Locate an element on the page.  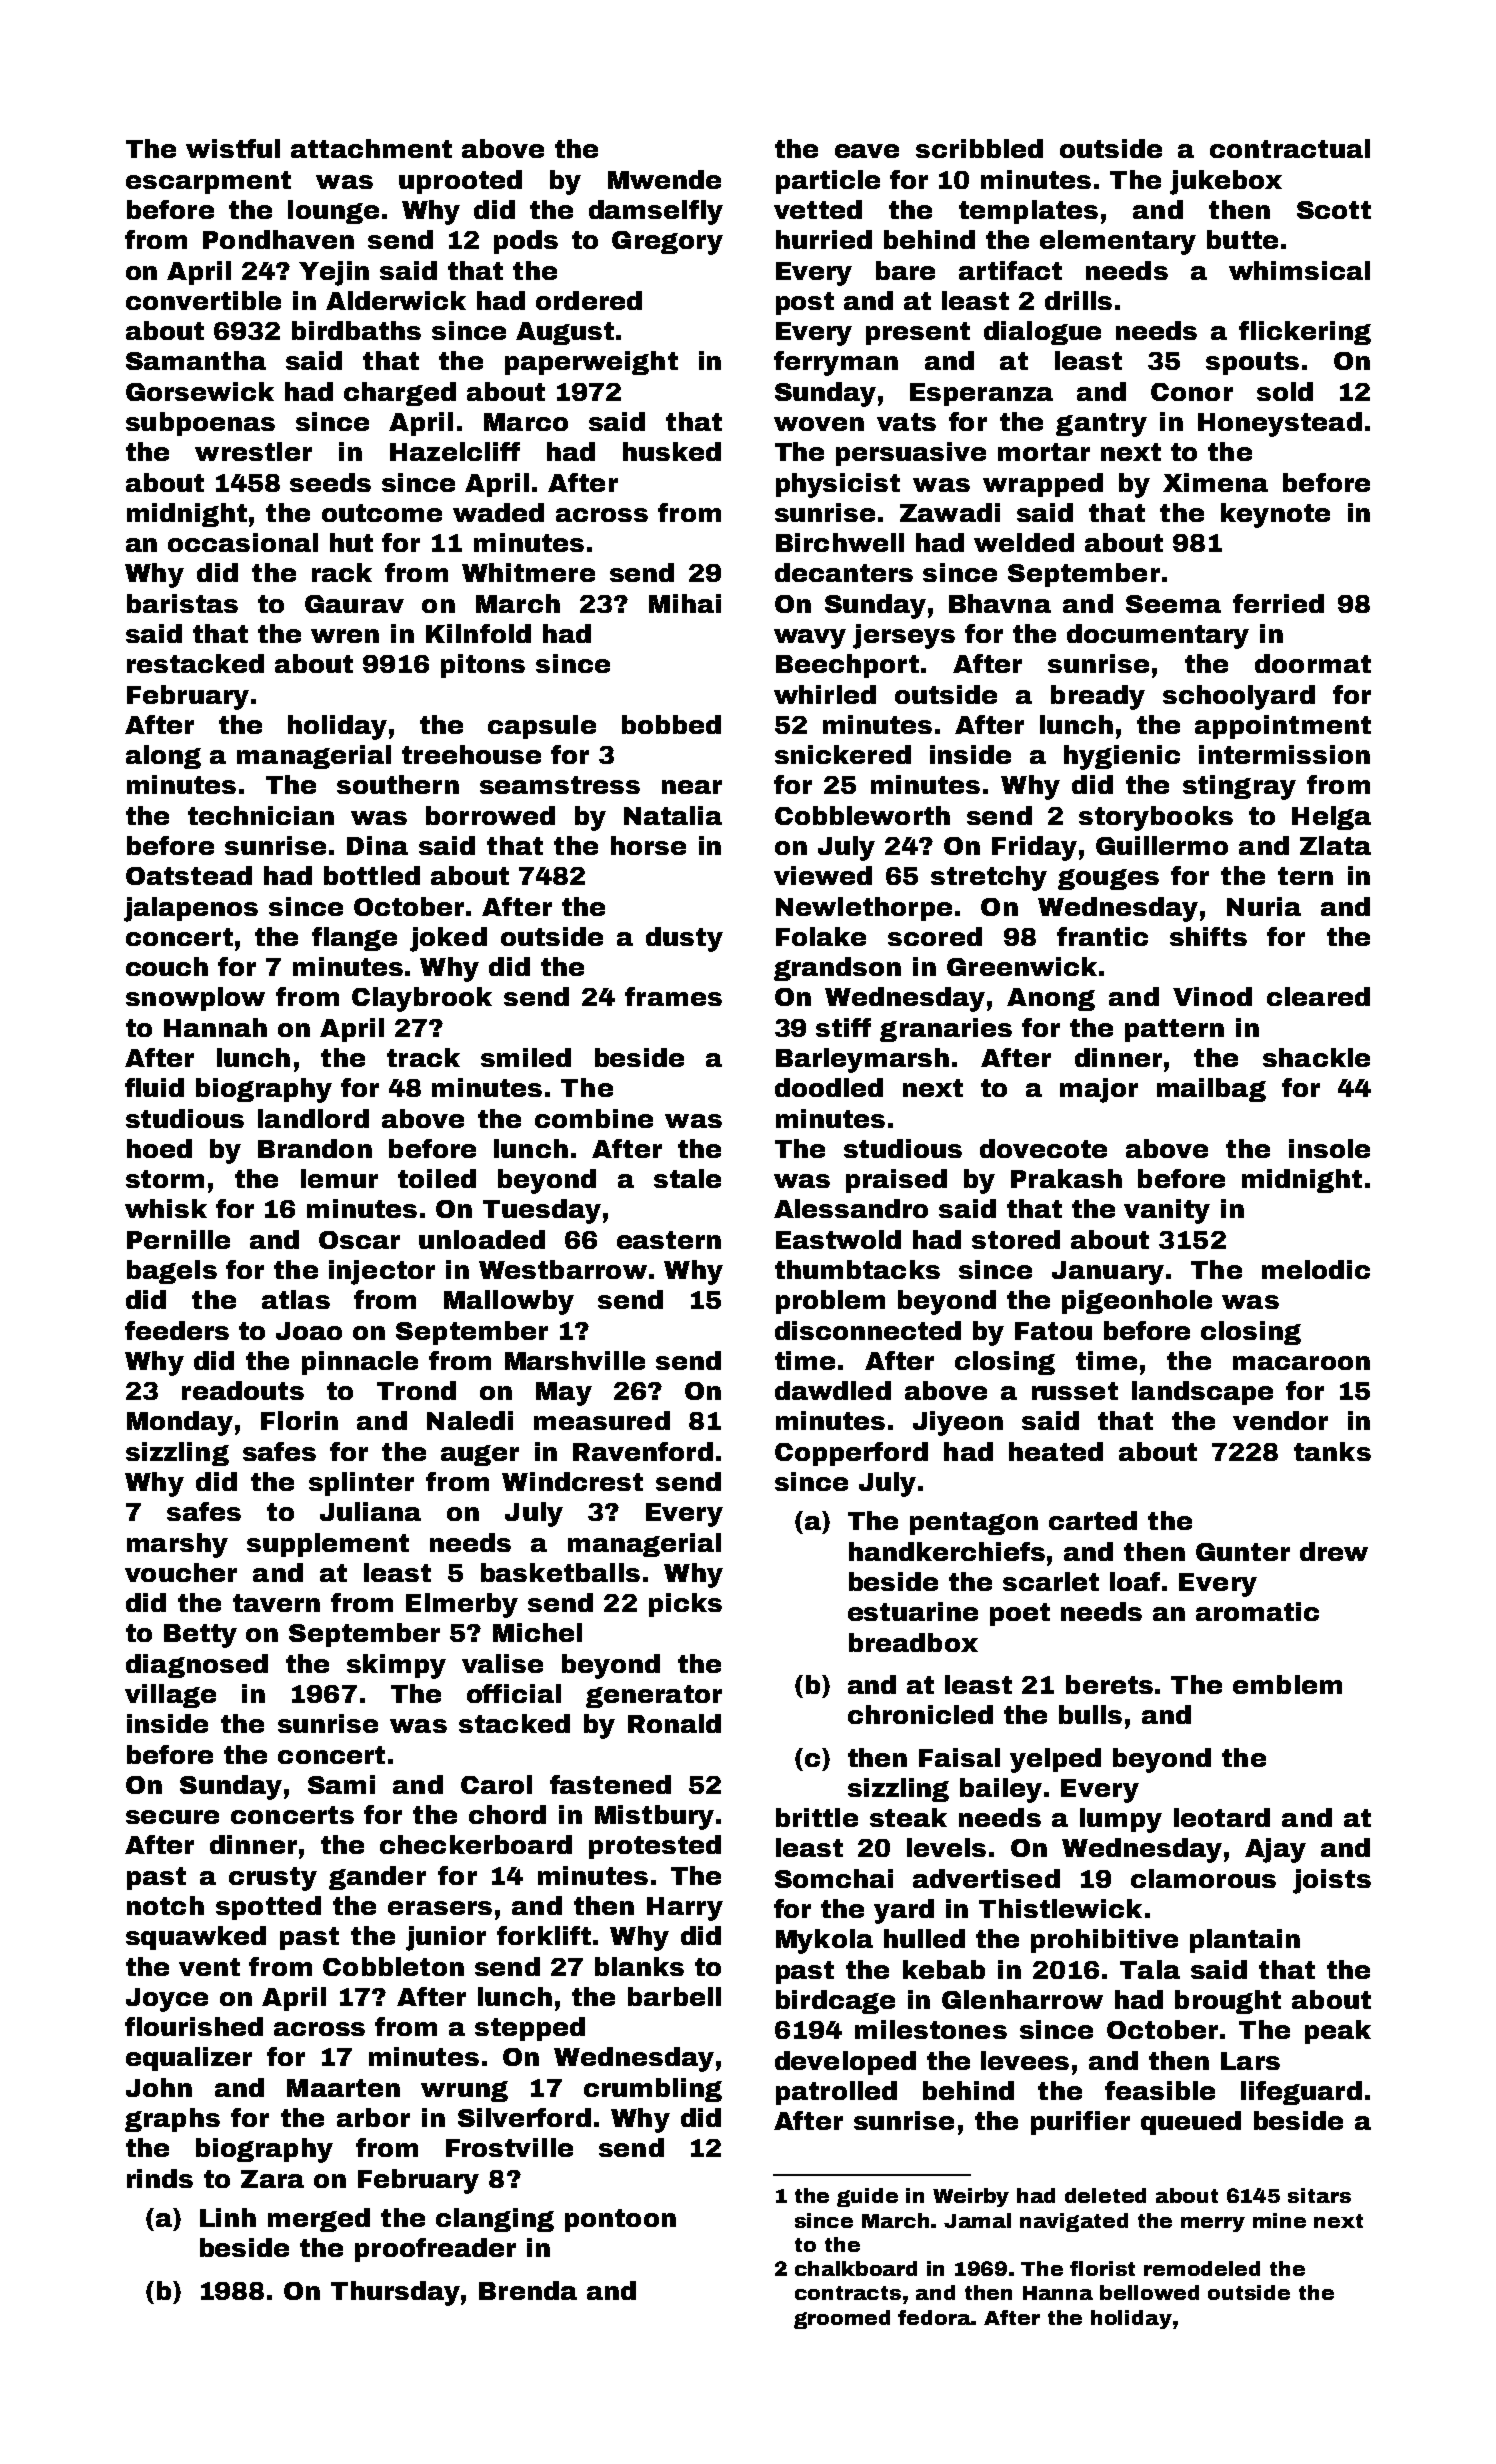
paperweight is located at coordinates (591, 363).
